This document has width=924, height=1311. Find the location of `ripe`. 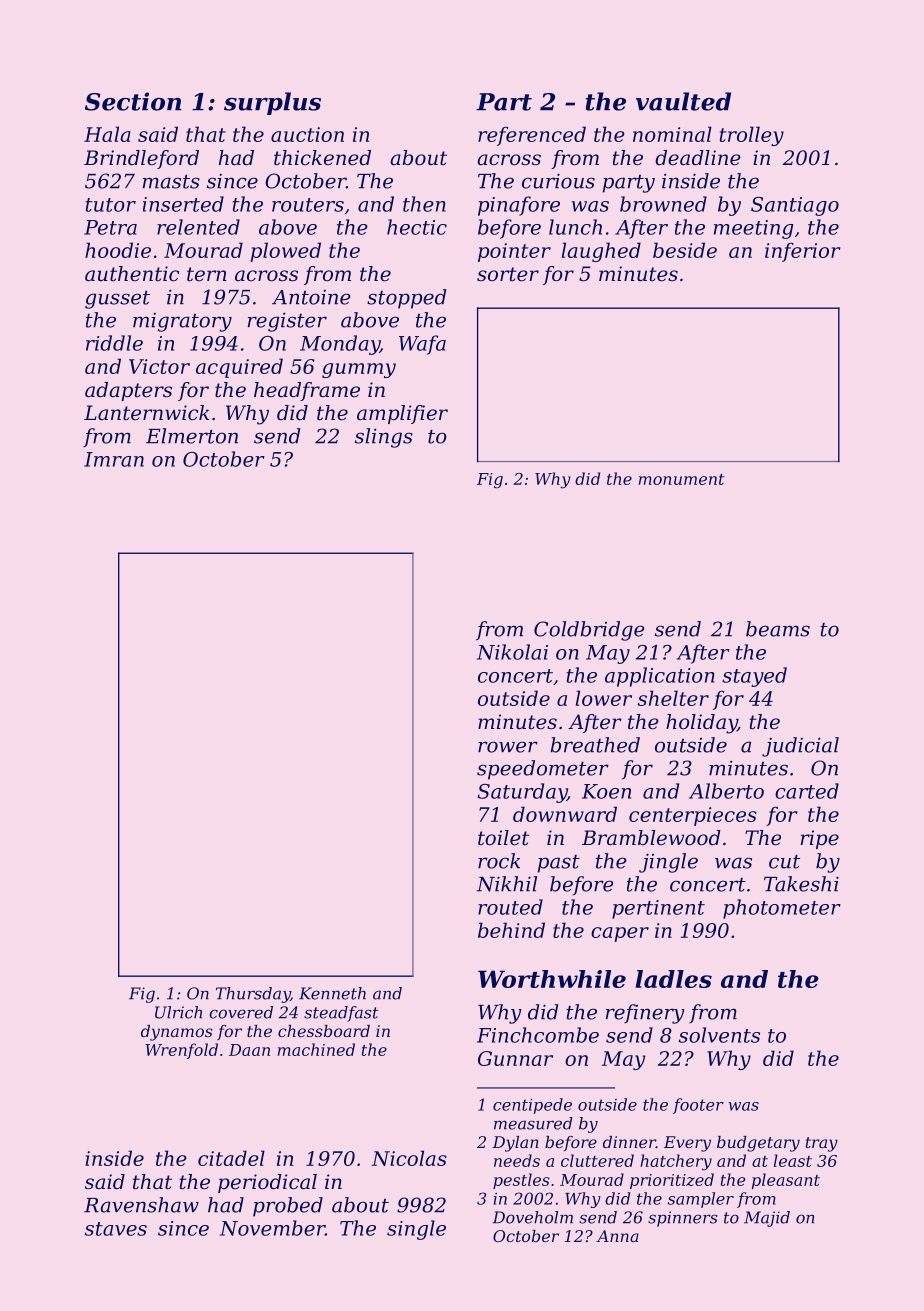

ripe is located at coordinates (819, 839).
